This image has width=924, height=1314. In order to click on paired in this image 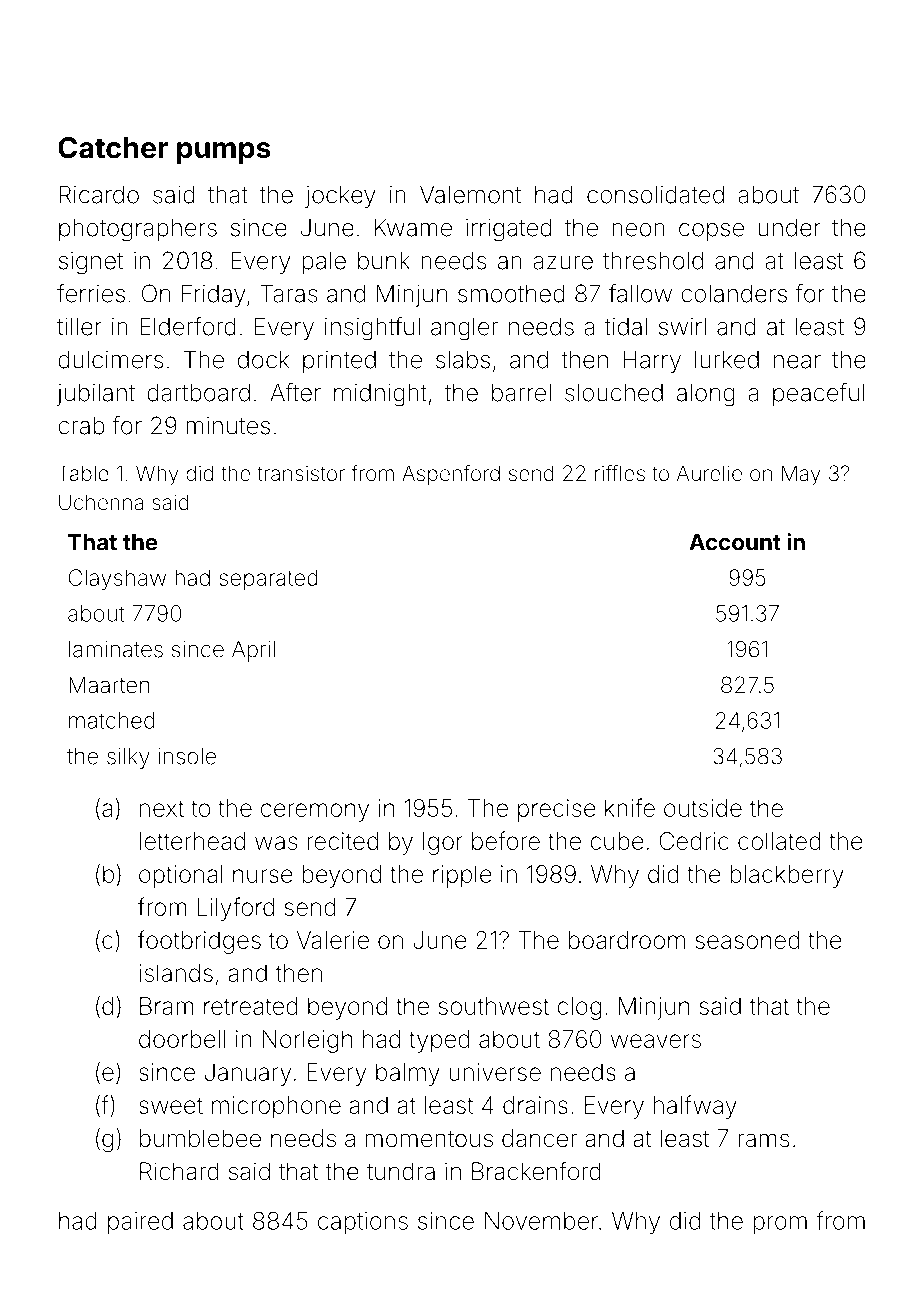, I will do `click(140, 1223)`.
